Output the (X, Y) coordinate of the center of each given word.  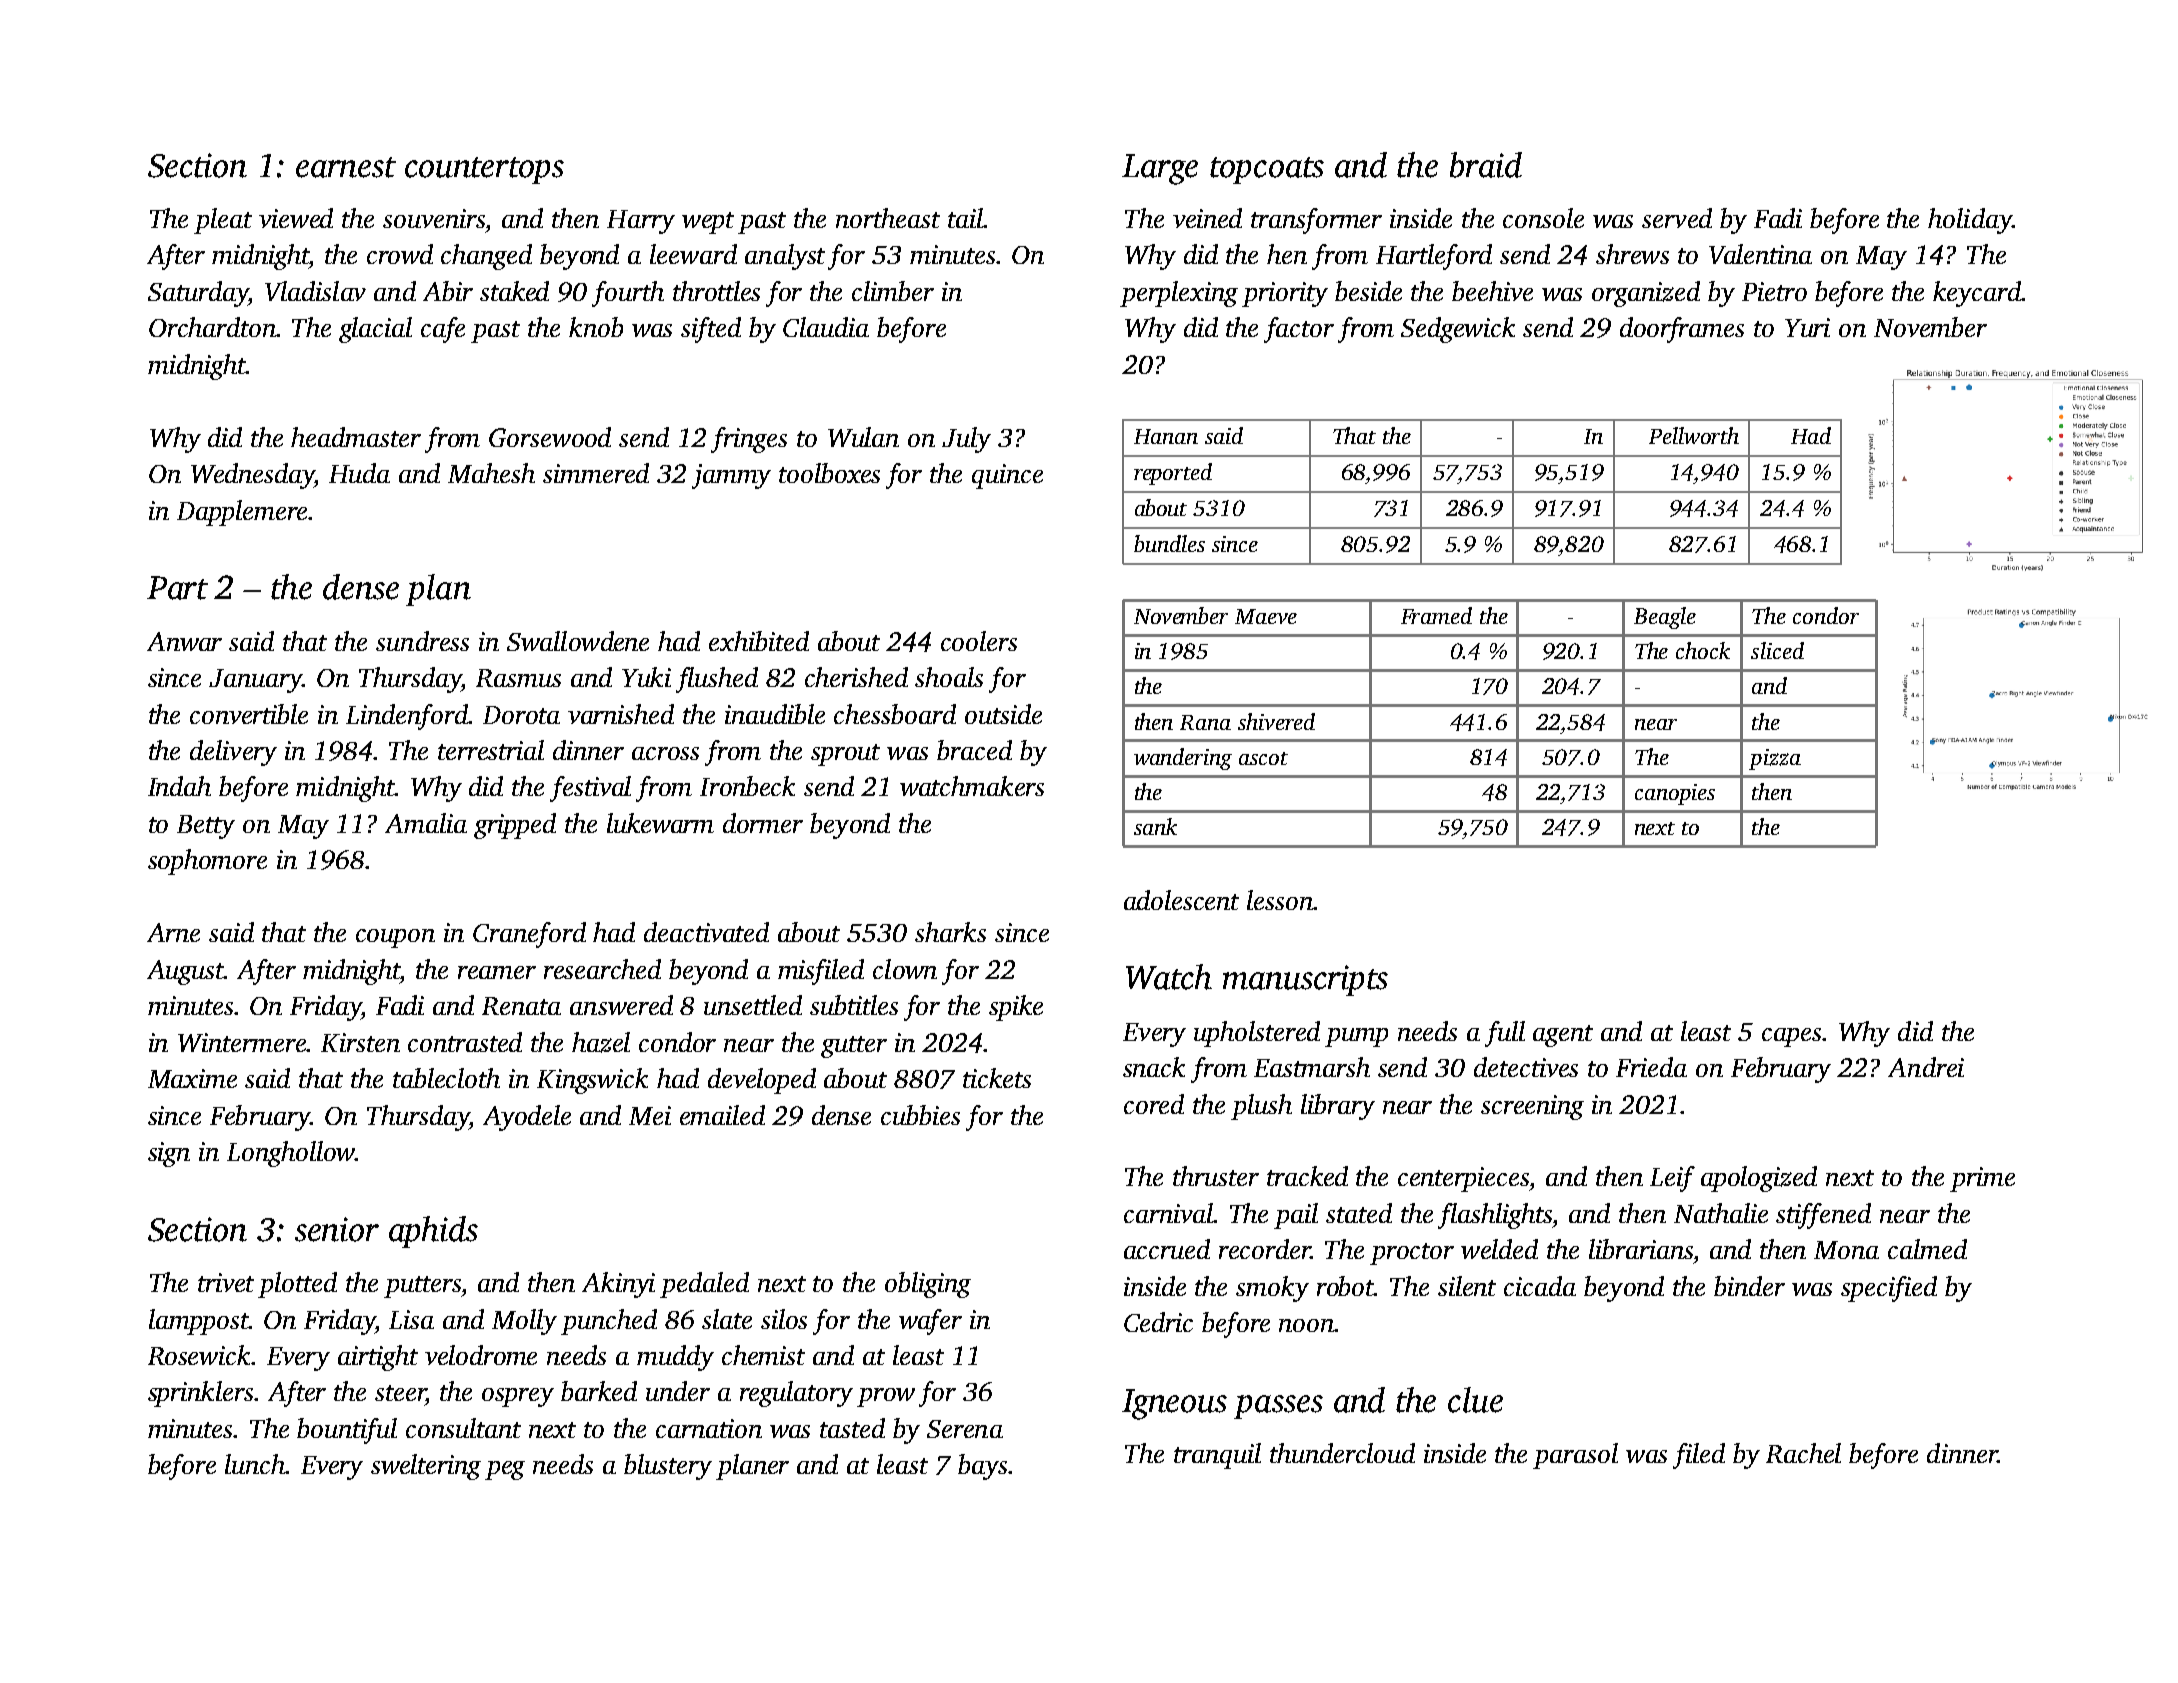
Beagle (1665, 618)
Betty (206, 827)
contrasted (465, 1042)
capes (1791, 1037)
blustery (668, 1467)
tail (965, 218)
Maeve (1266, 616)
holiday (1970, 221)
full (1505, 1034)
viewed (296, 218)
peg (505, 1470)
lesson (1280, 900)
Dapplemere (242, 513)
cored (1154, 1104)
